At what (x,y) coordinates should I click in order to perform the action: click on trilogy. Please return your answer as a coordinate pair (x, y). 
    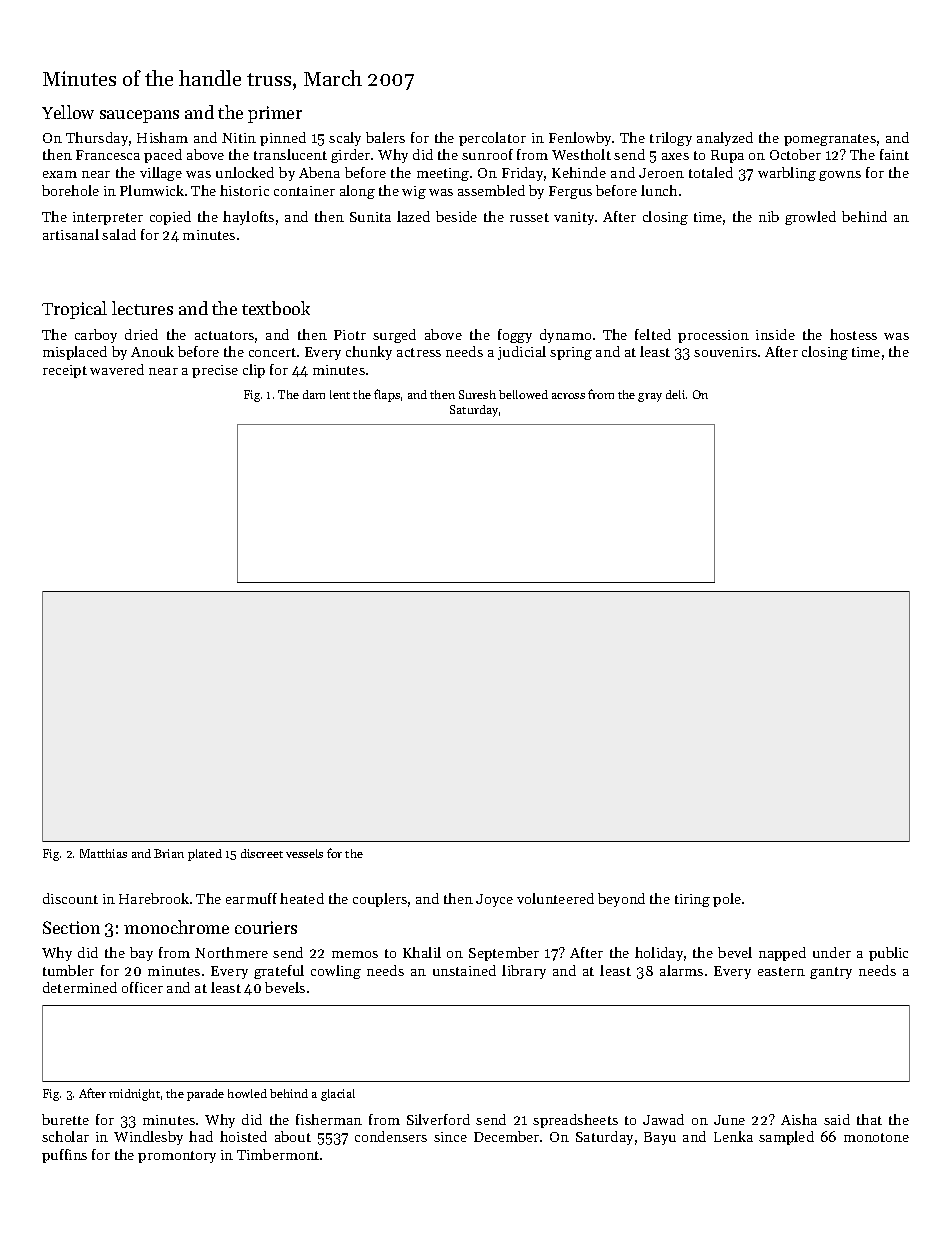
    Looking at the image, I should click on (671, 139).
